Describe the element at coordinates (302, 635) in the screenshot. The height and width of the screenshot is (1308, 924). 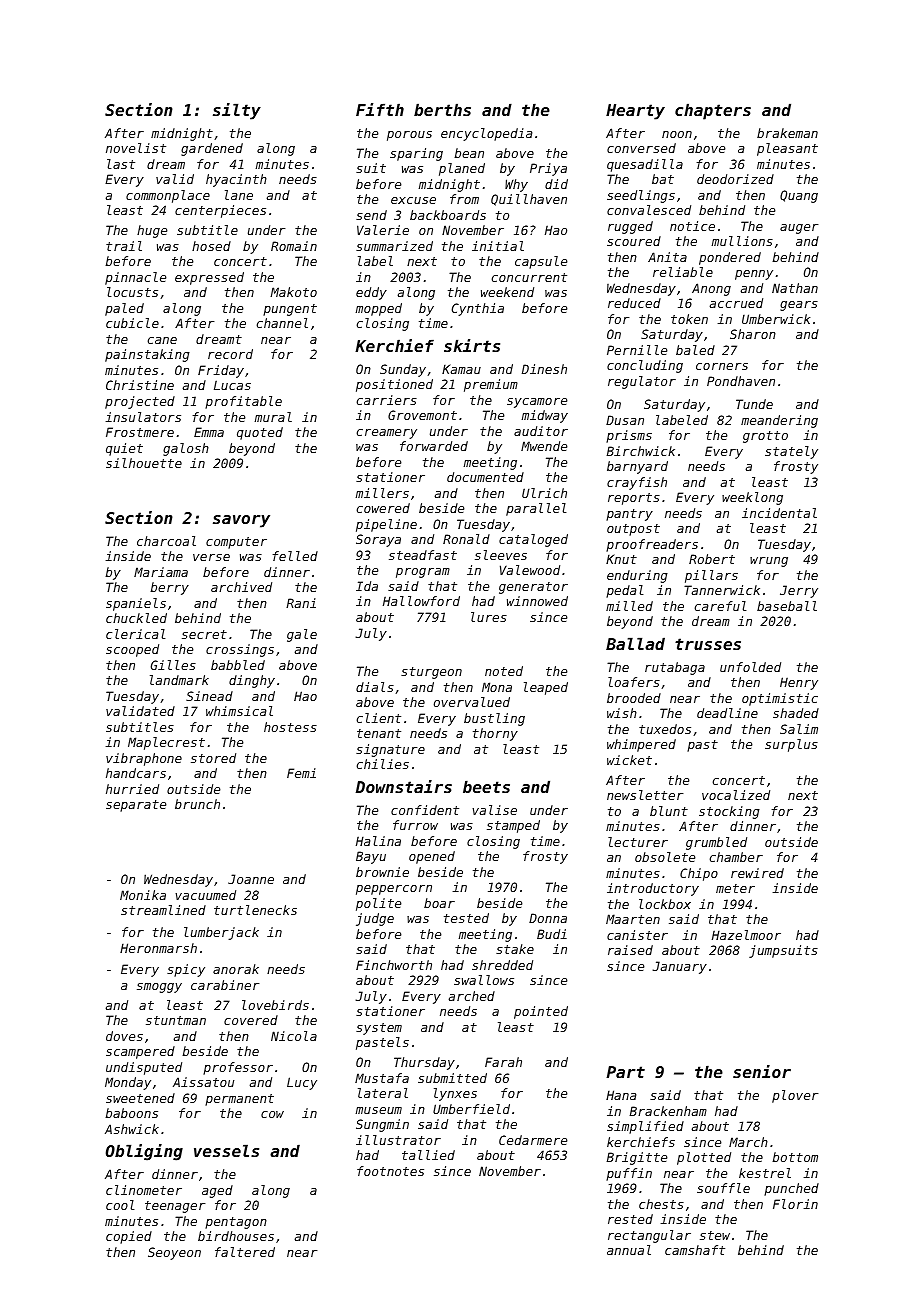
I see `gale` at that location.
